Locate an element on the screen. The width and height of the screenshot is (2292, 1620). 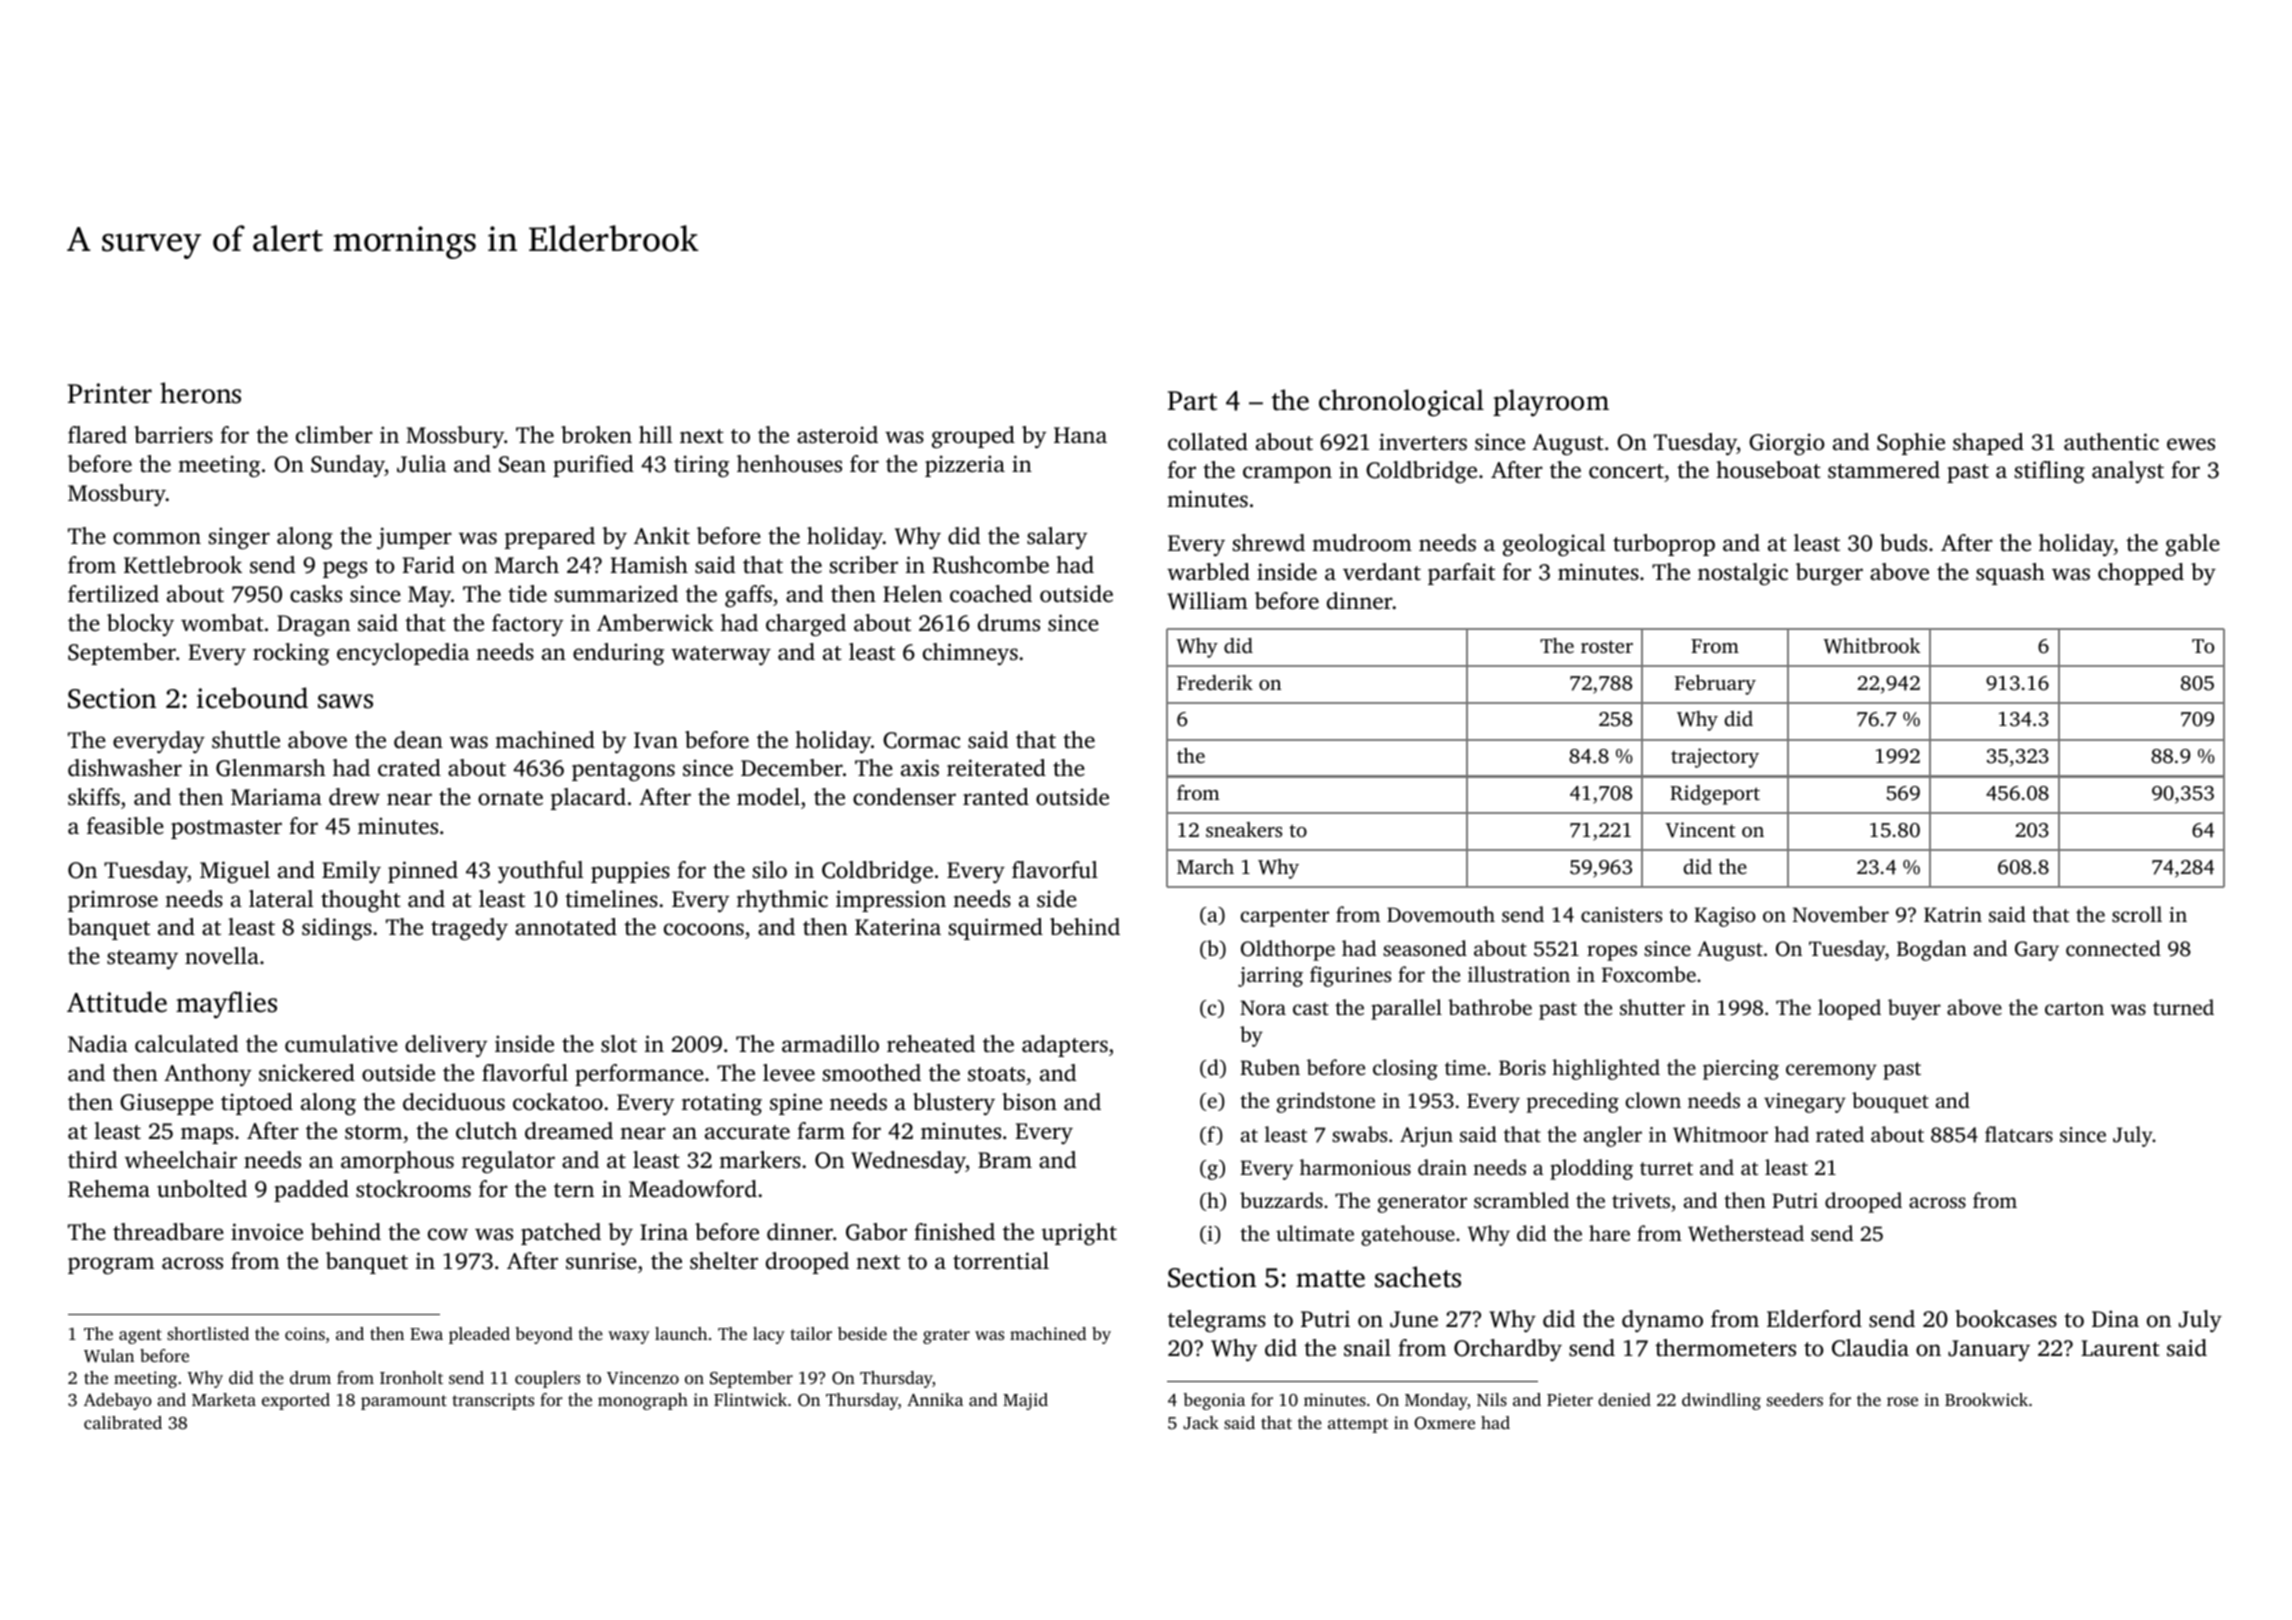
program is located at coordinates (111, 1266).
